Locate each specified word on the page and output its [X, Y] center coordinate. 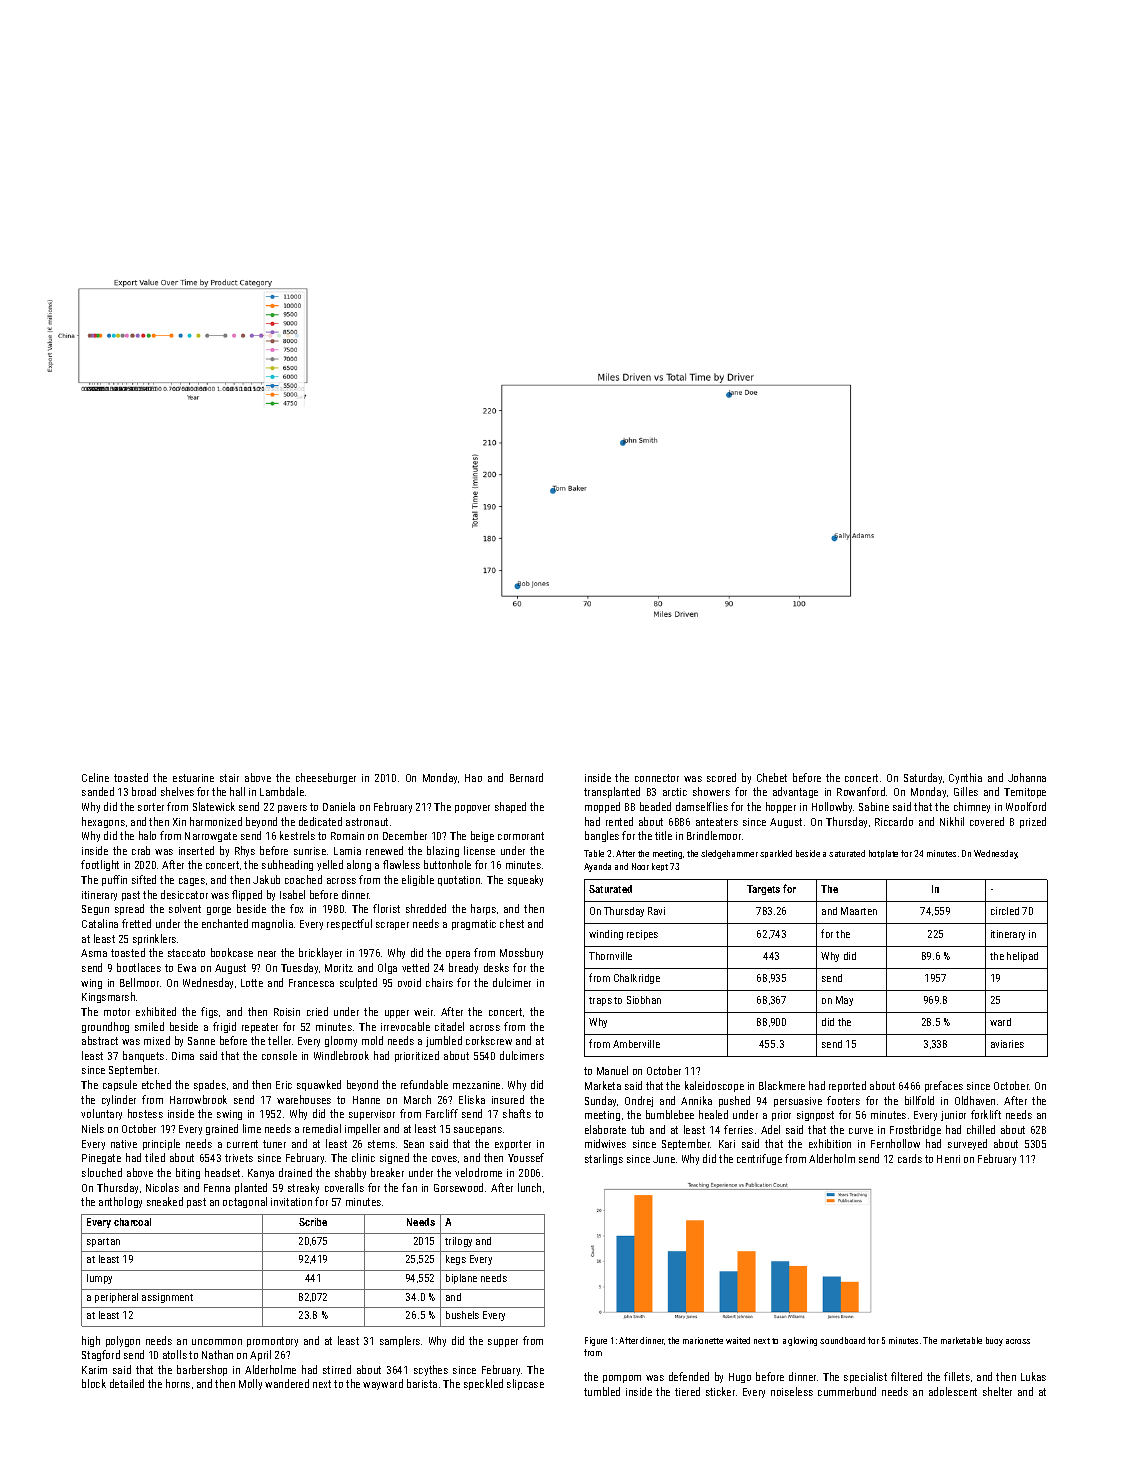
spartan [103, 1242]
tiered [687, 1391]
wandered [287, 1383]
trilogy [458, 1242]
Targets [763, 890]
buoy [994, 1341]
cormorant [521, 836]
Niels [93, 1128]
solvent [185, 908]
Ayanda [597, 867]
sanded [98, 791]
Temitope [1025, 793]
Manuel [612, 1070]
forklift [986, 1114]
